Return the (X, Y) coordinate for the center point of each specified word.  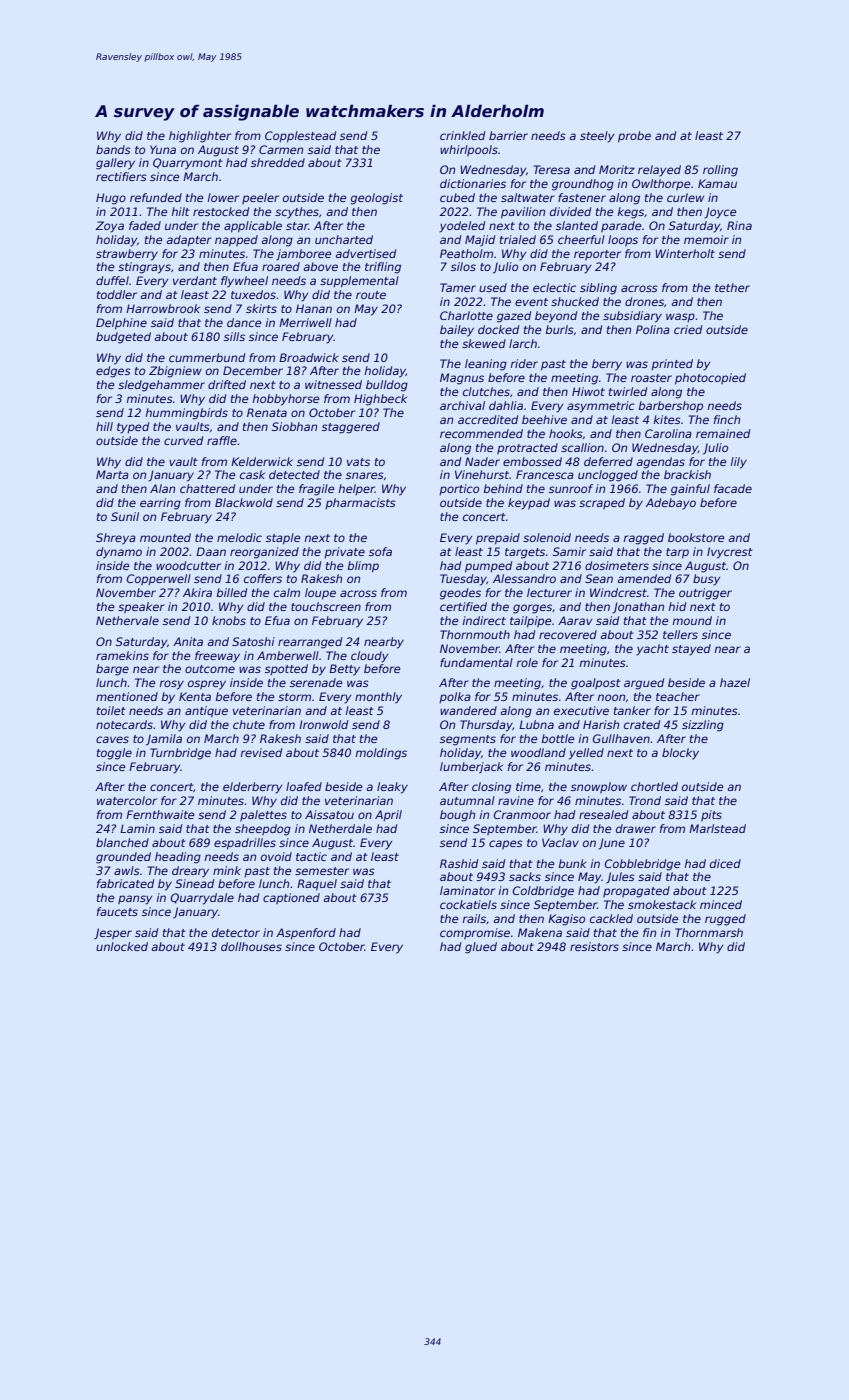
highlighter (200, 137)
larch (523, 343)
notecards (124, 724)
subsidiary (632, 317)
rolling (720, 171)
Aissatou (329, 814)
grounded (123, 858)
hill (104, 426)
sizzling (703, 726)
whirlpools (469, 150)
